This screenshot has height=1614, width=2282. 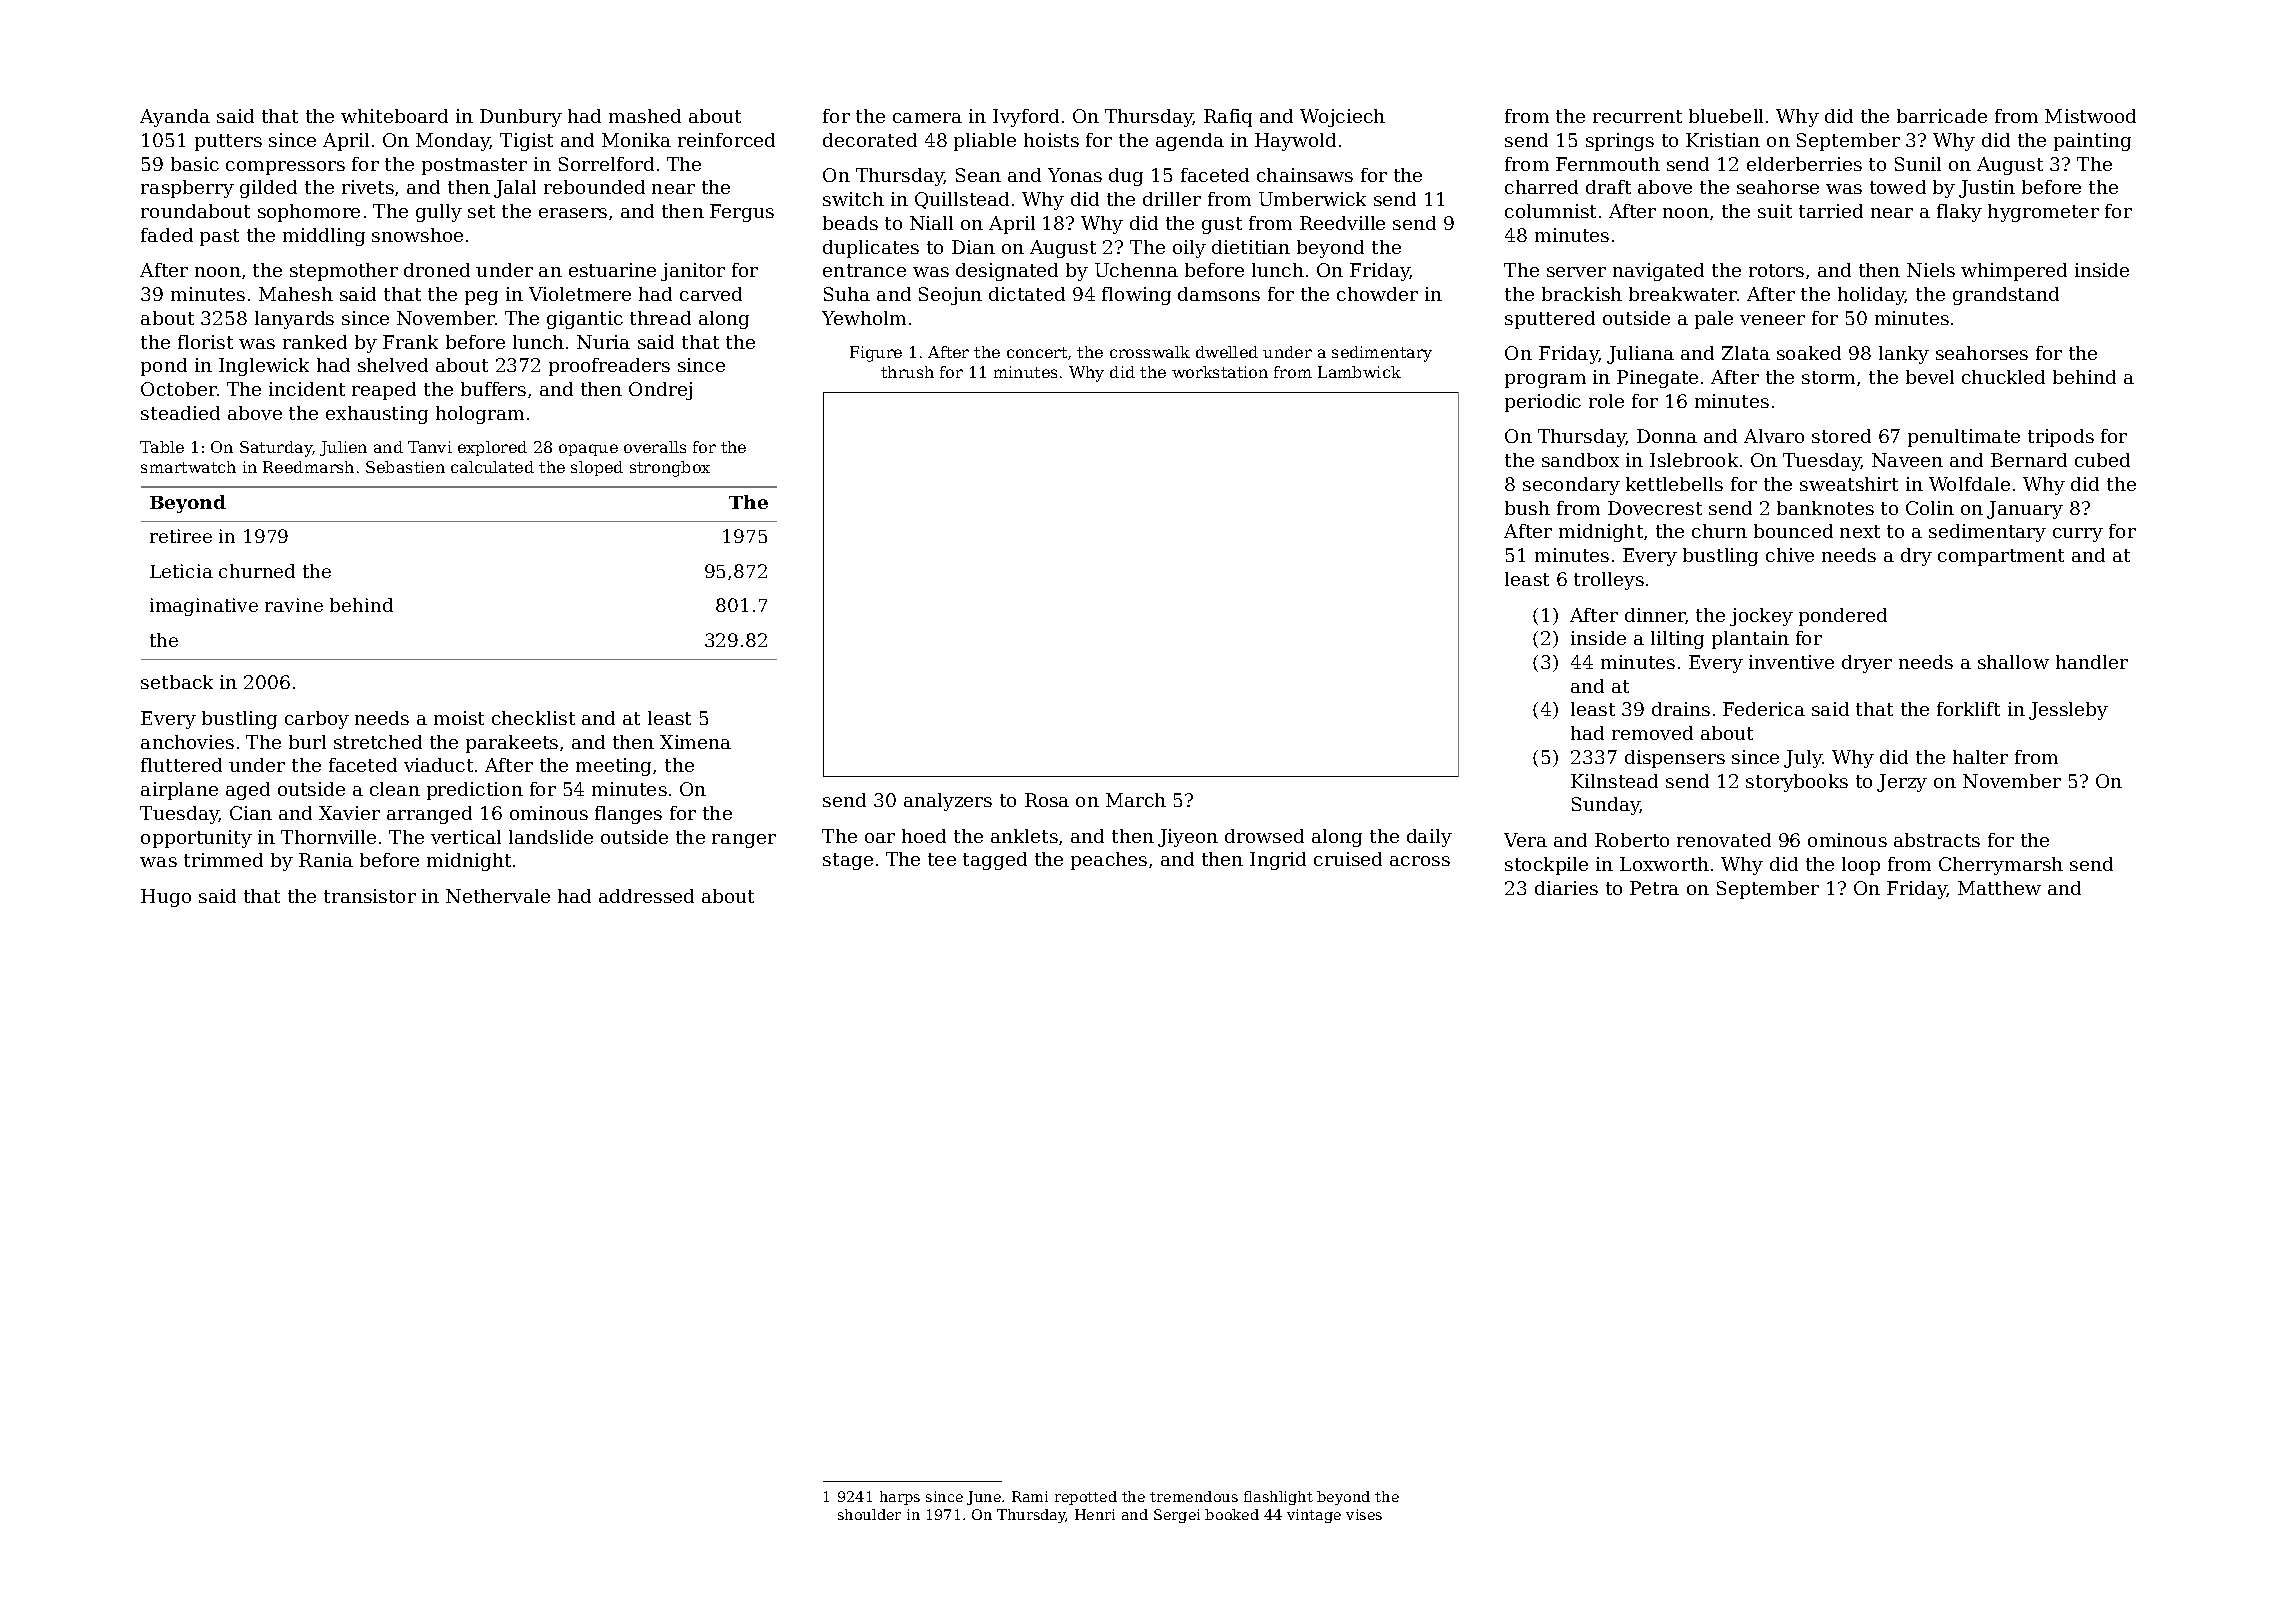 What do you see at coordinates (405, 467) in the screenshot?
I see `Sebastien` at bounding box center [405, 467].
